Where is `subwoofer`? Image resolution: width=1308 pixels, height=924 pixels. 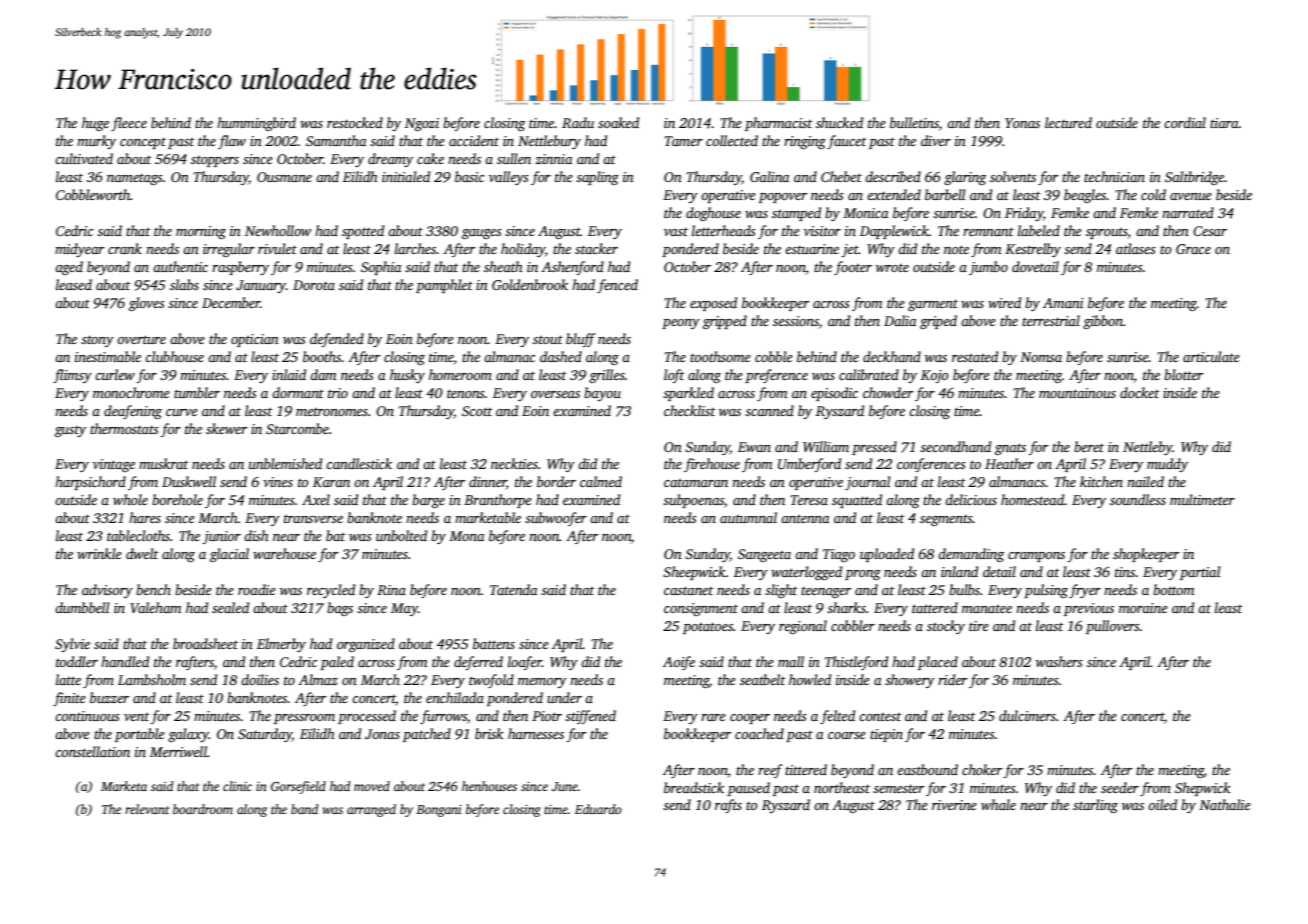 subwoofer is located at coordinates (556, 519).
